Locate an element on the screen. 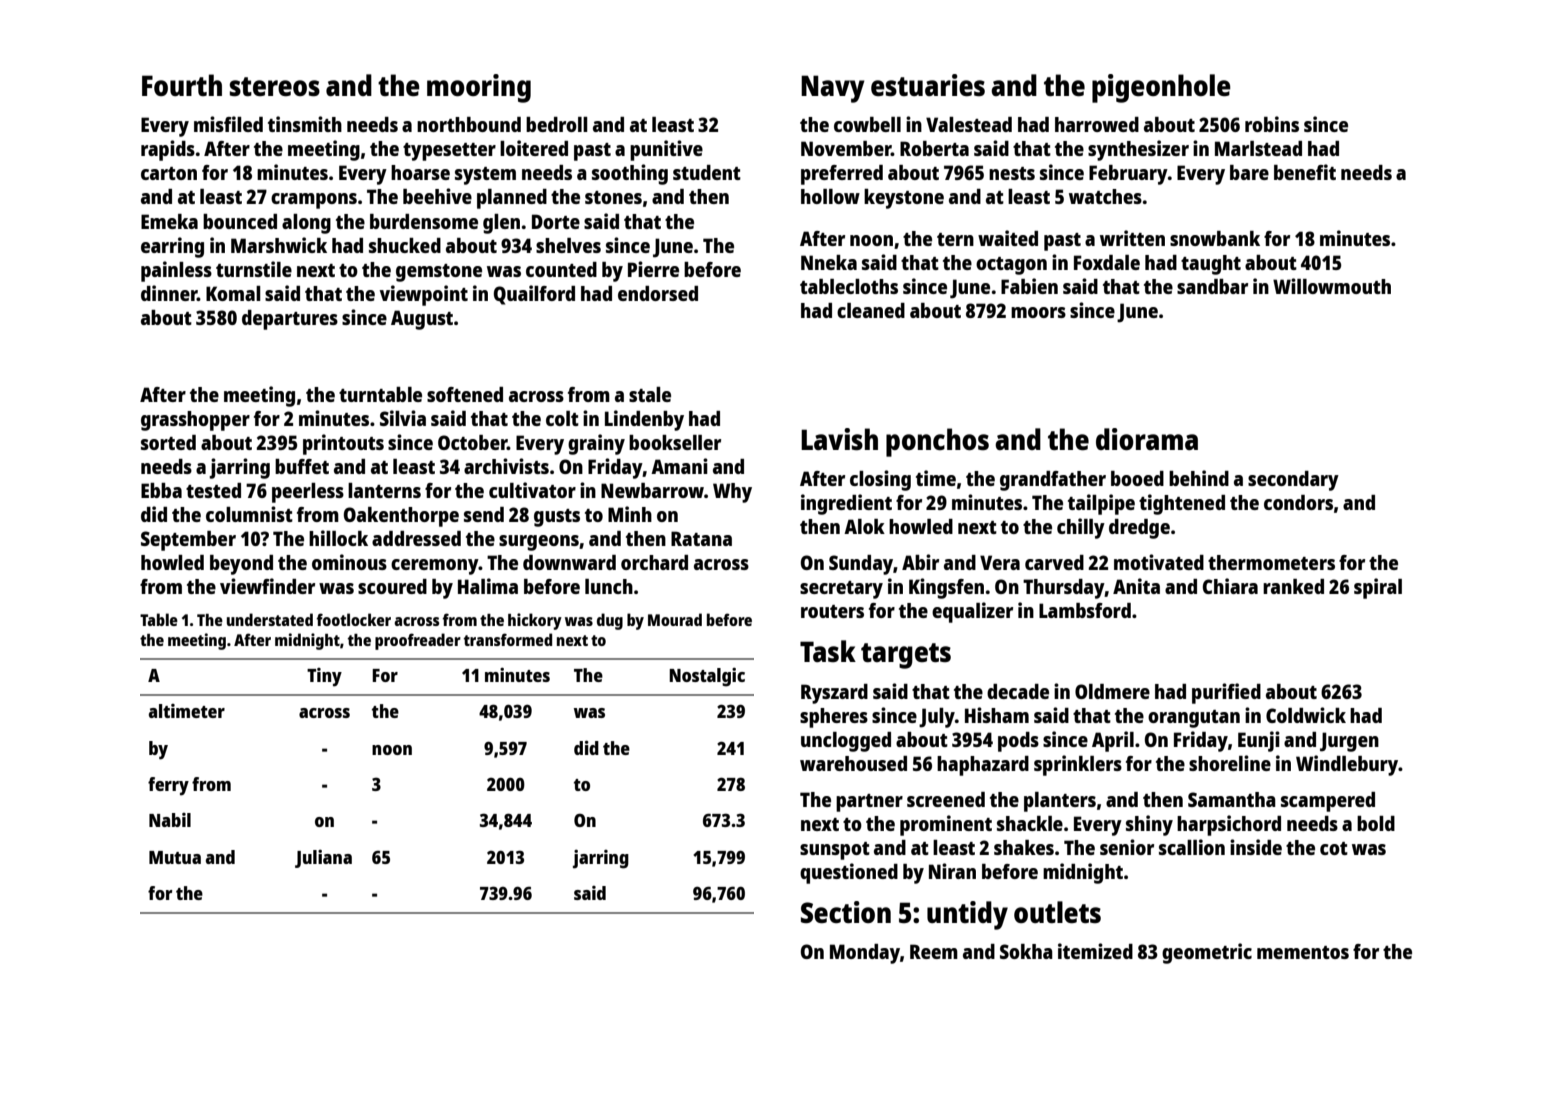 The width and height of the screenshot is (1554, 1099). Tiny is located at coordinates (324, 677).
